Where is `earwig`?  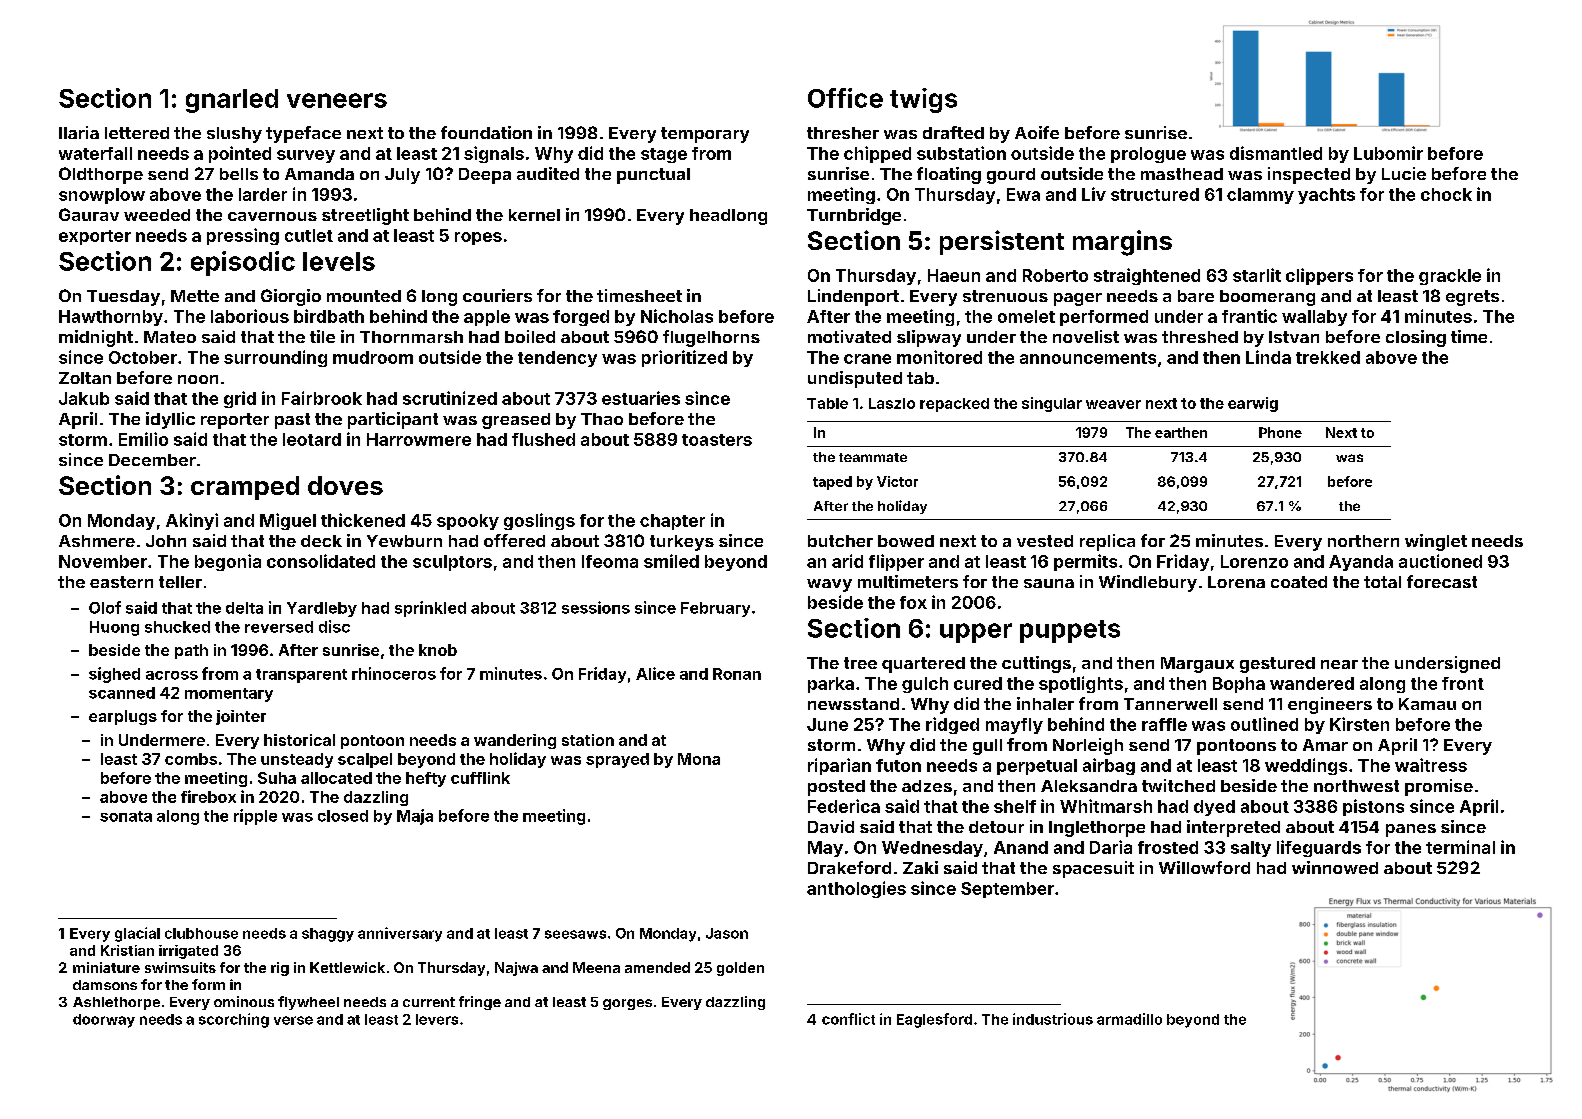
earwig is located at coordinates (1253, 404).
